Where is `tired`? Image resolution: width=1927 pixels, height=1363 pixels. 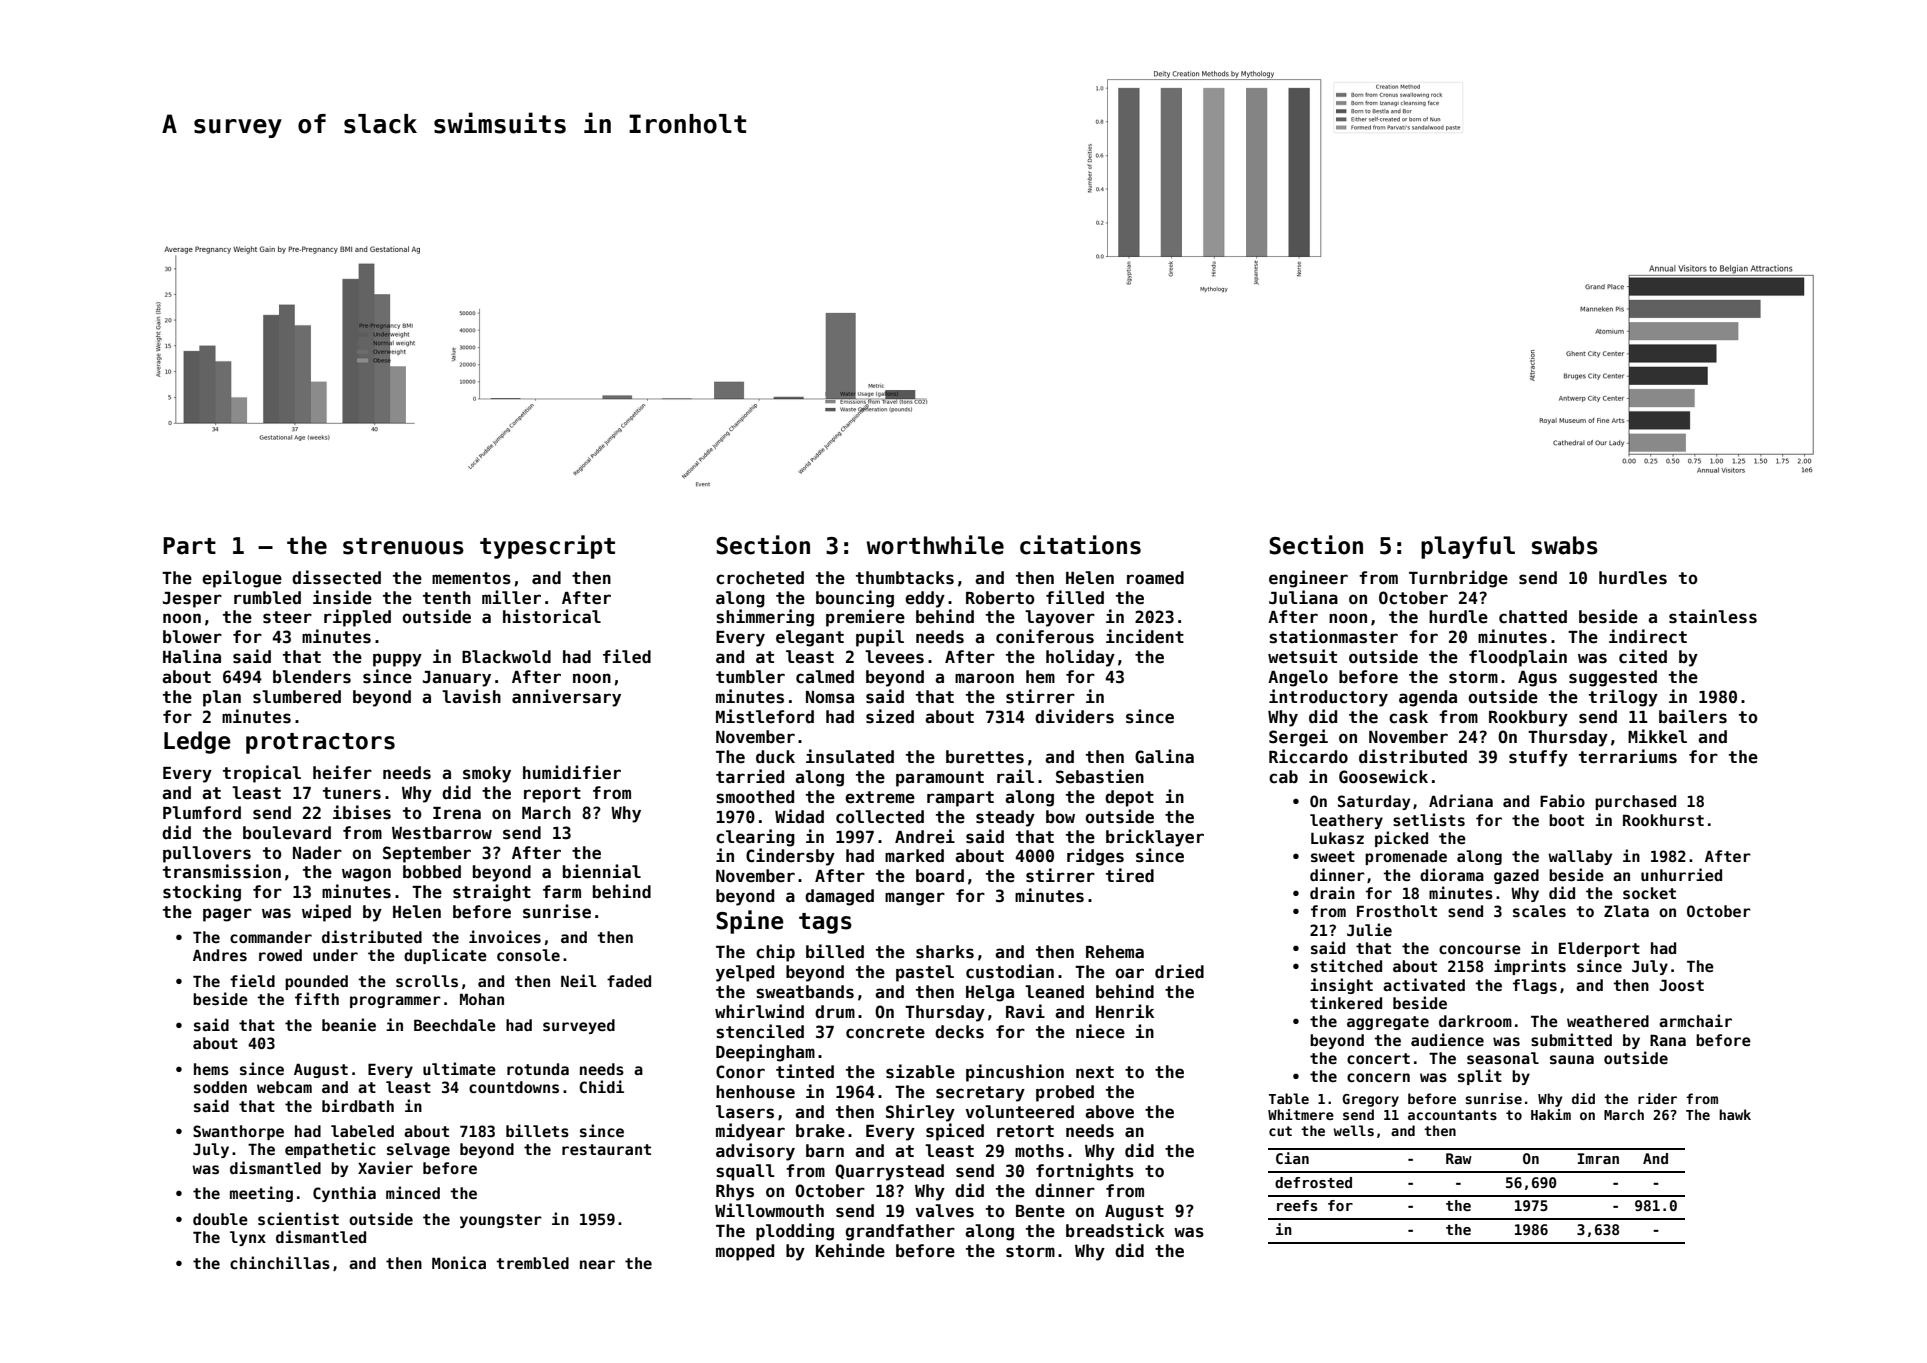
tired is located at coordinates (1130, 875).
